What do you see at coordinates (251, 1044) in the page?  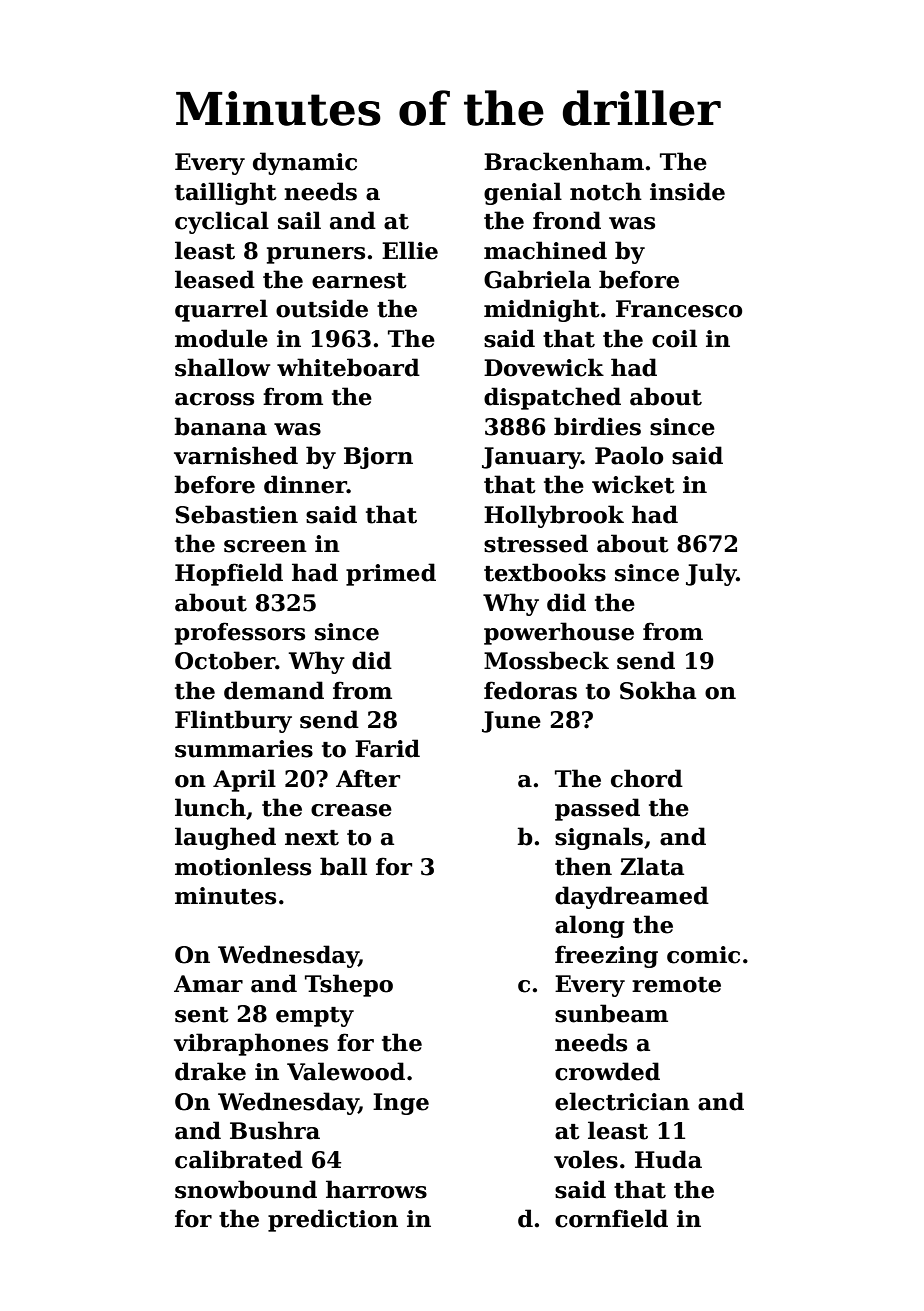 I see `vibraphones` at bounding box center [251, 1044].
